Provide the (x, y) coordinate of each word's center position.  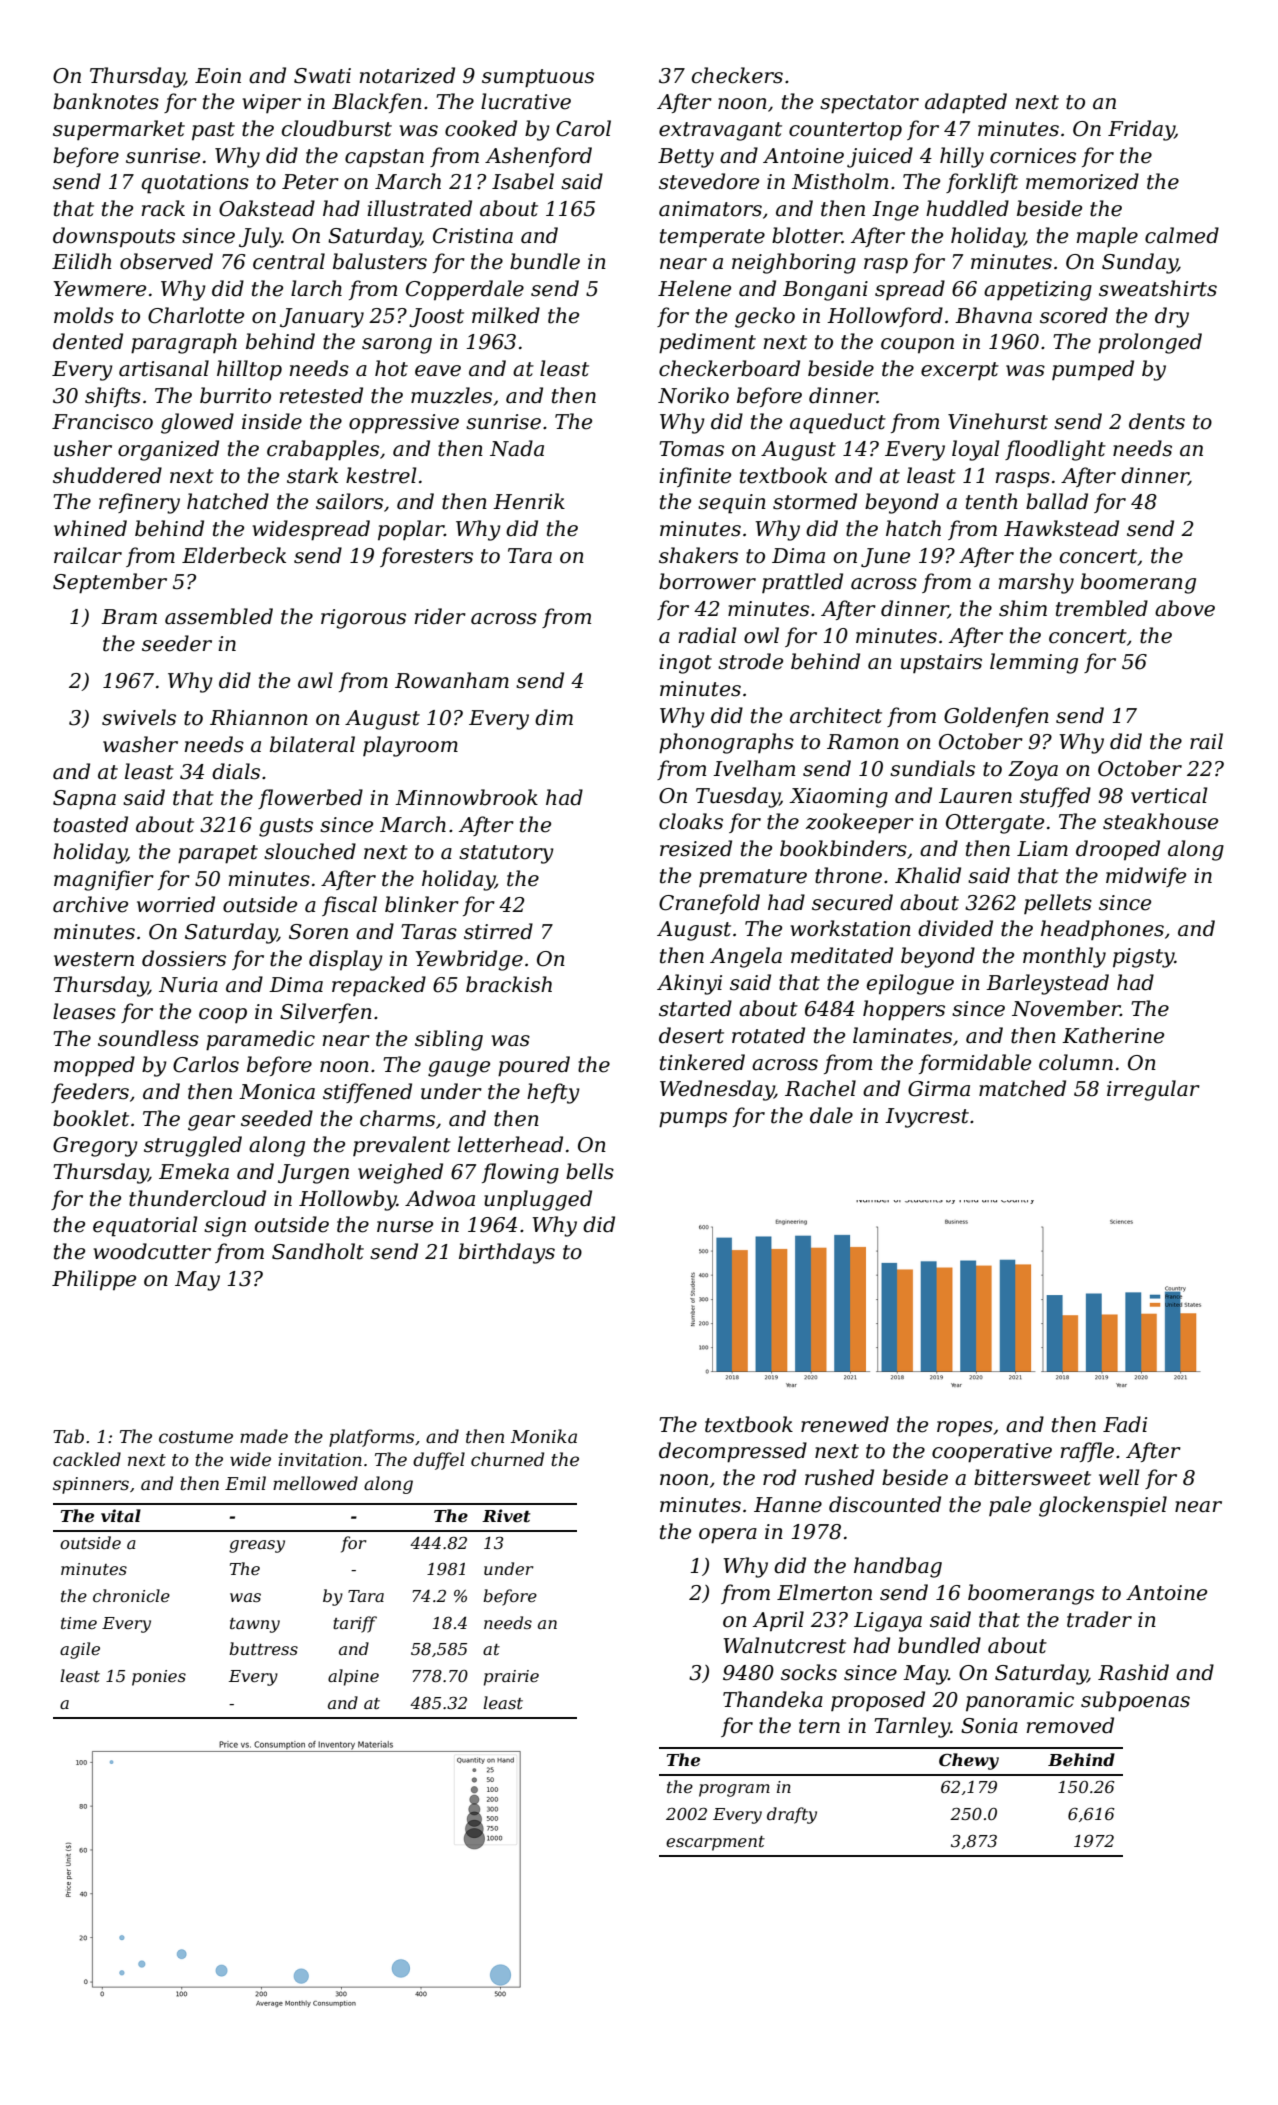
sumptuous (538, 78)
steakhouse (1160, 821)
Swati (322, 76)
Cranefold (709, 904)
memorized (1082, 181)
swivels (139, 717)
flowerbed (310, 799)
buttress (263, 1648)
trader (1099, 1619)
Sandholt (318, 1251)
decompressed (733, 1452)
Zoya (1033, 771)
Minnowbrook (466, 797)
